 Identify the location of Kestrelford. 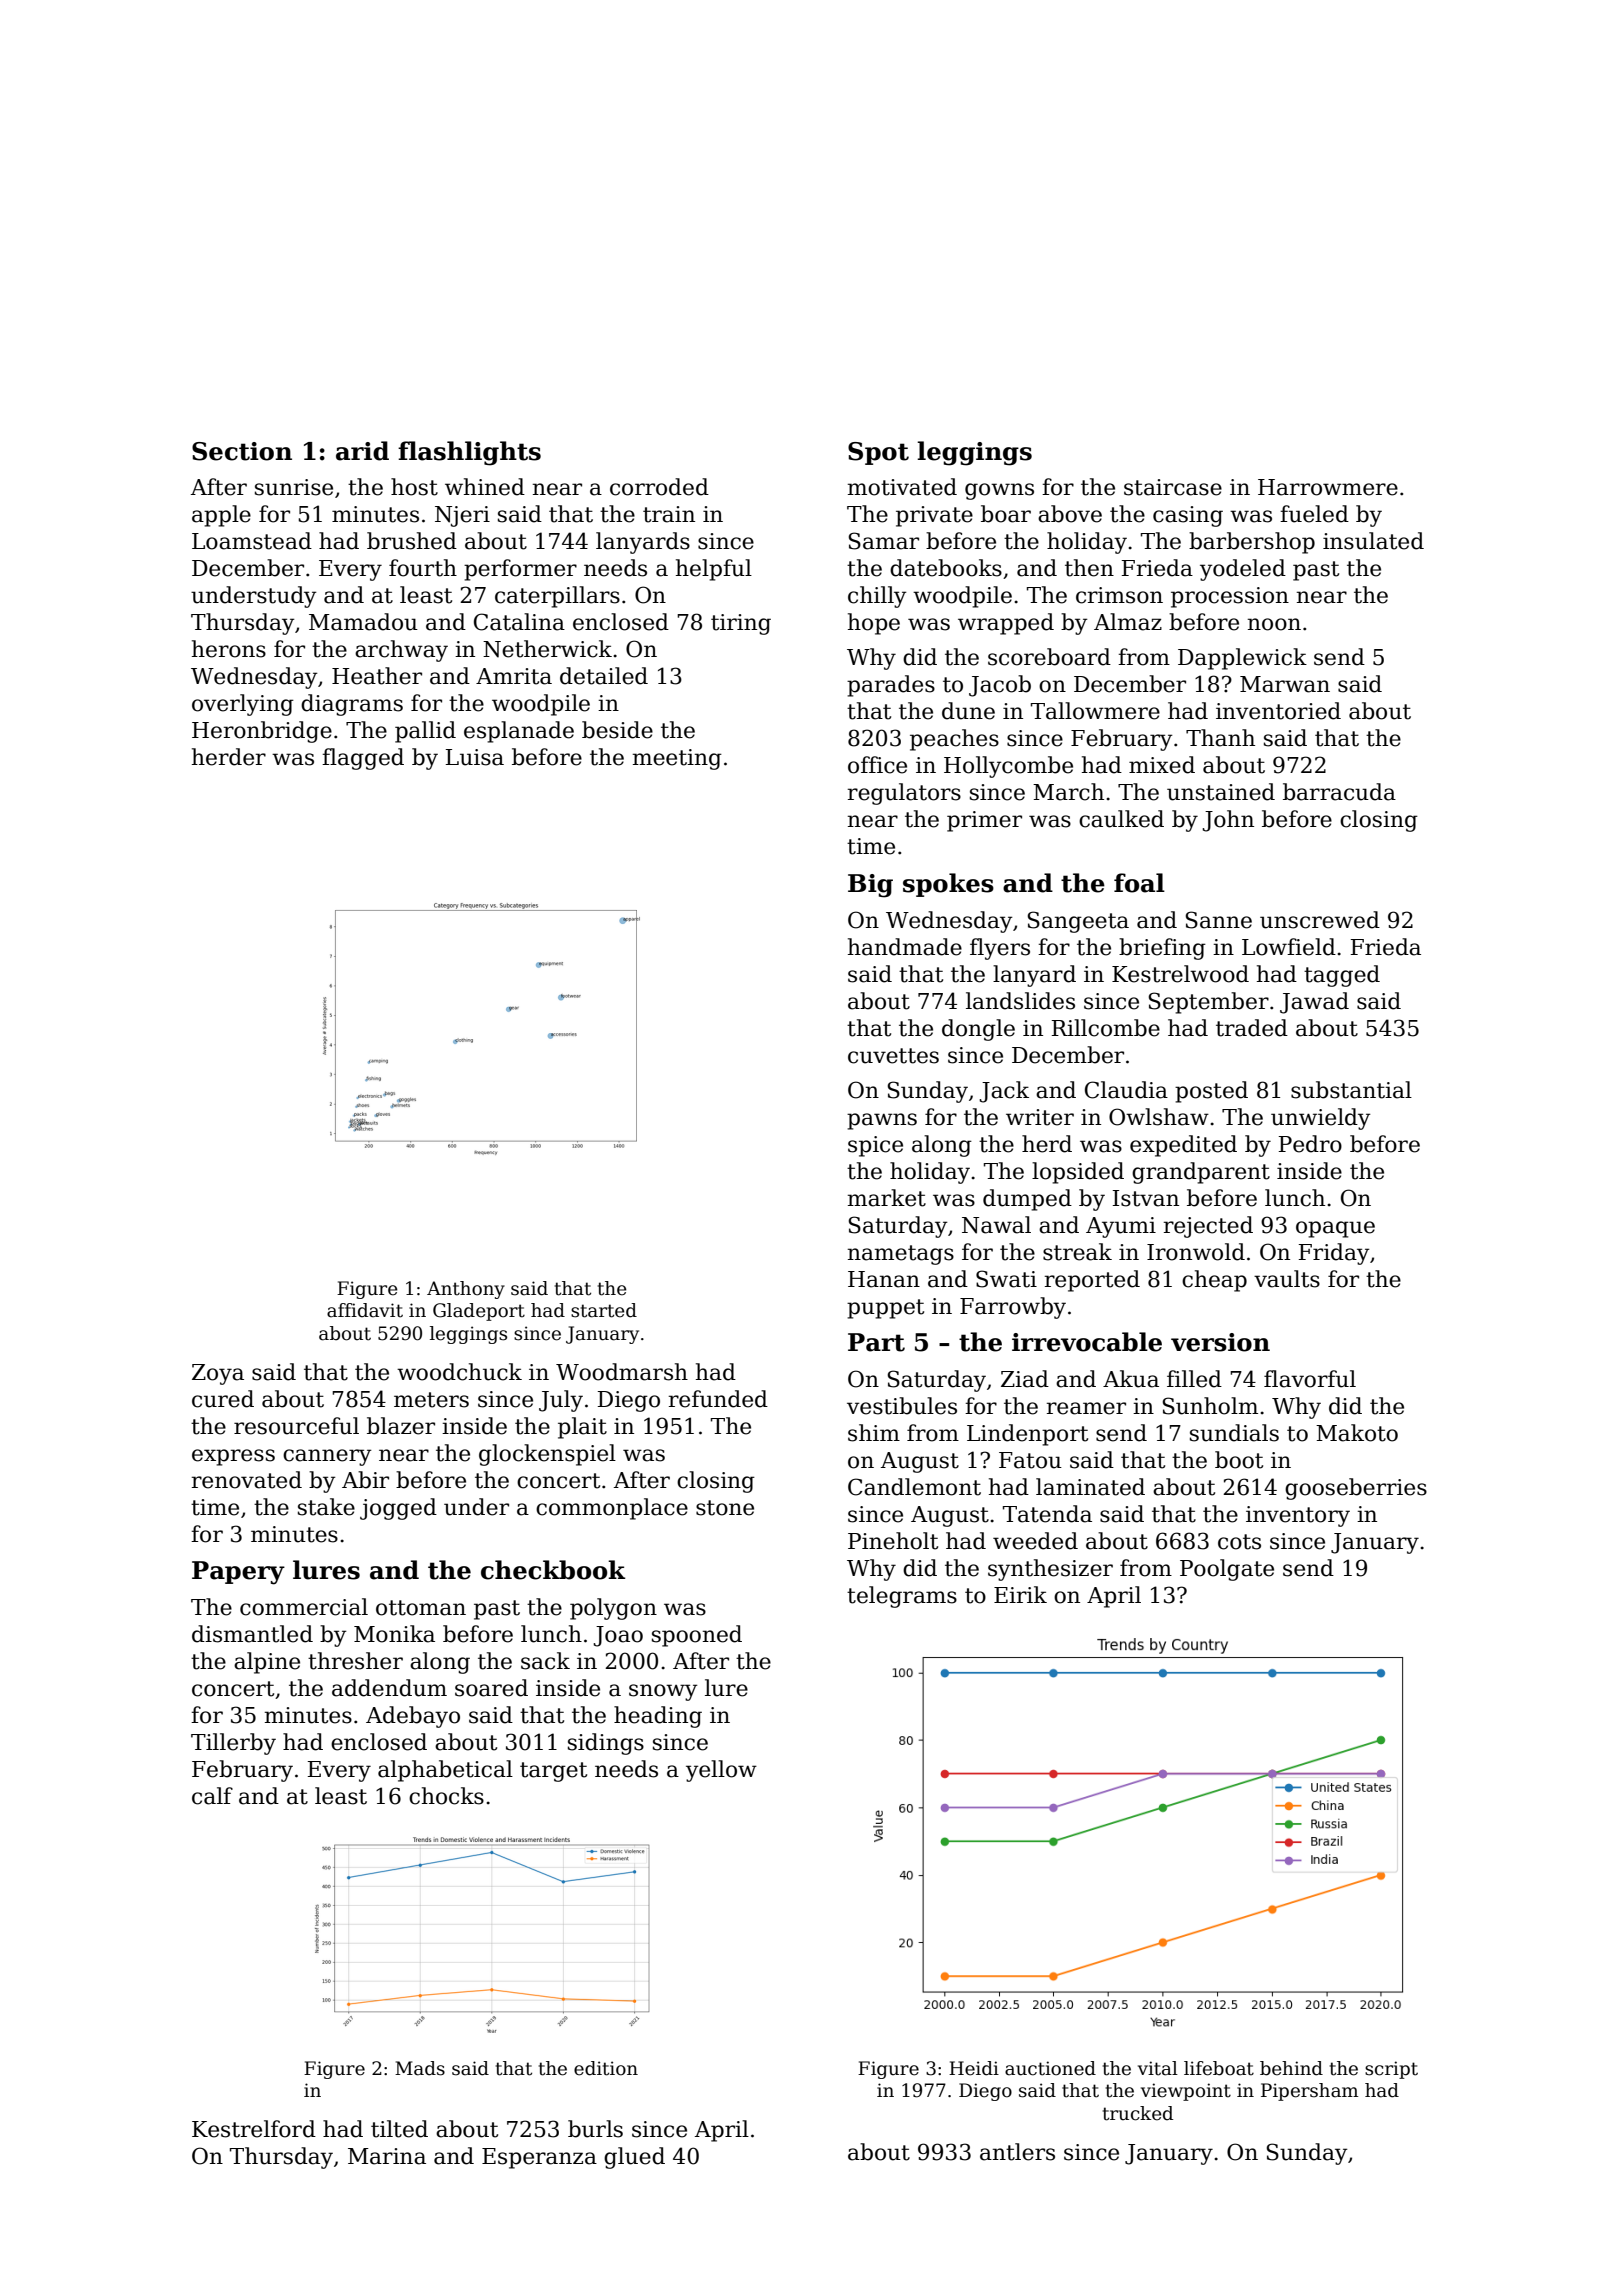
(254, 2129).
